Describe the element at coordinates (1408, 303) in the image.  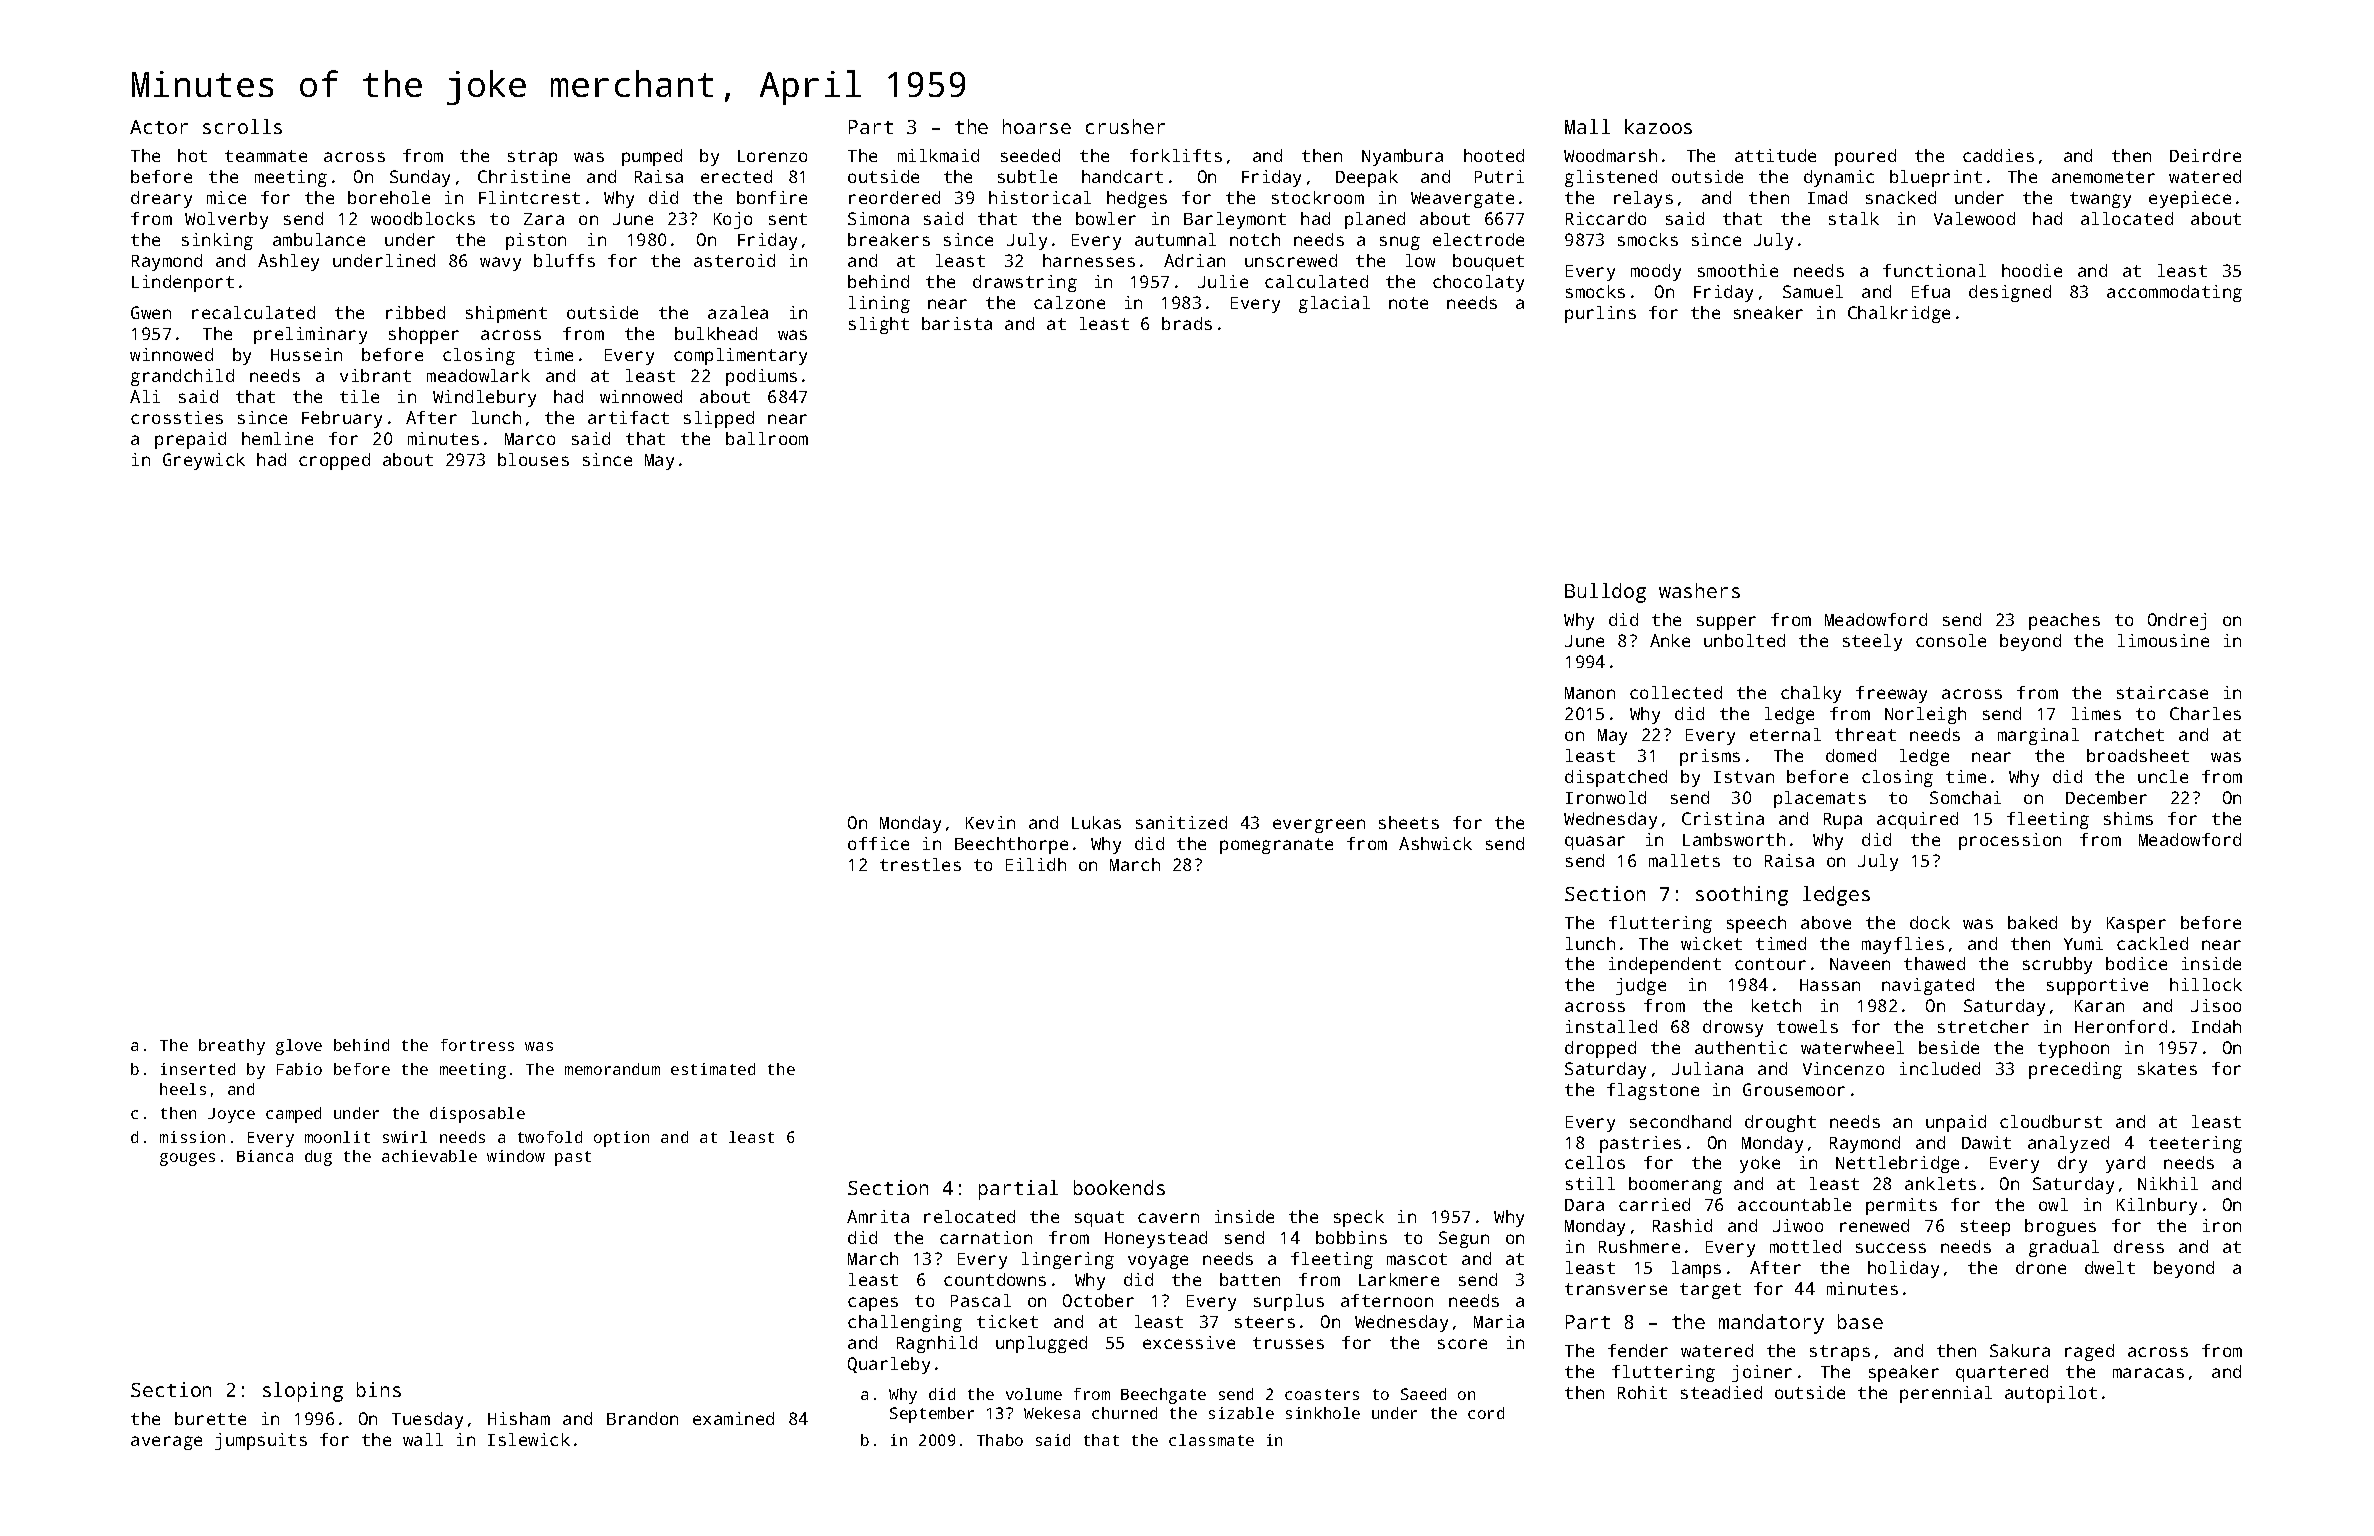
I see `note` at that location.
